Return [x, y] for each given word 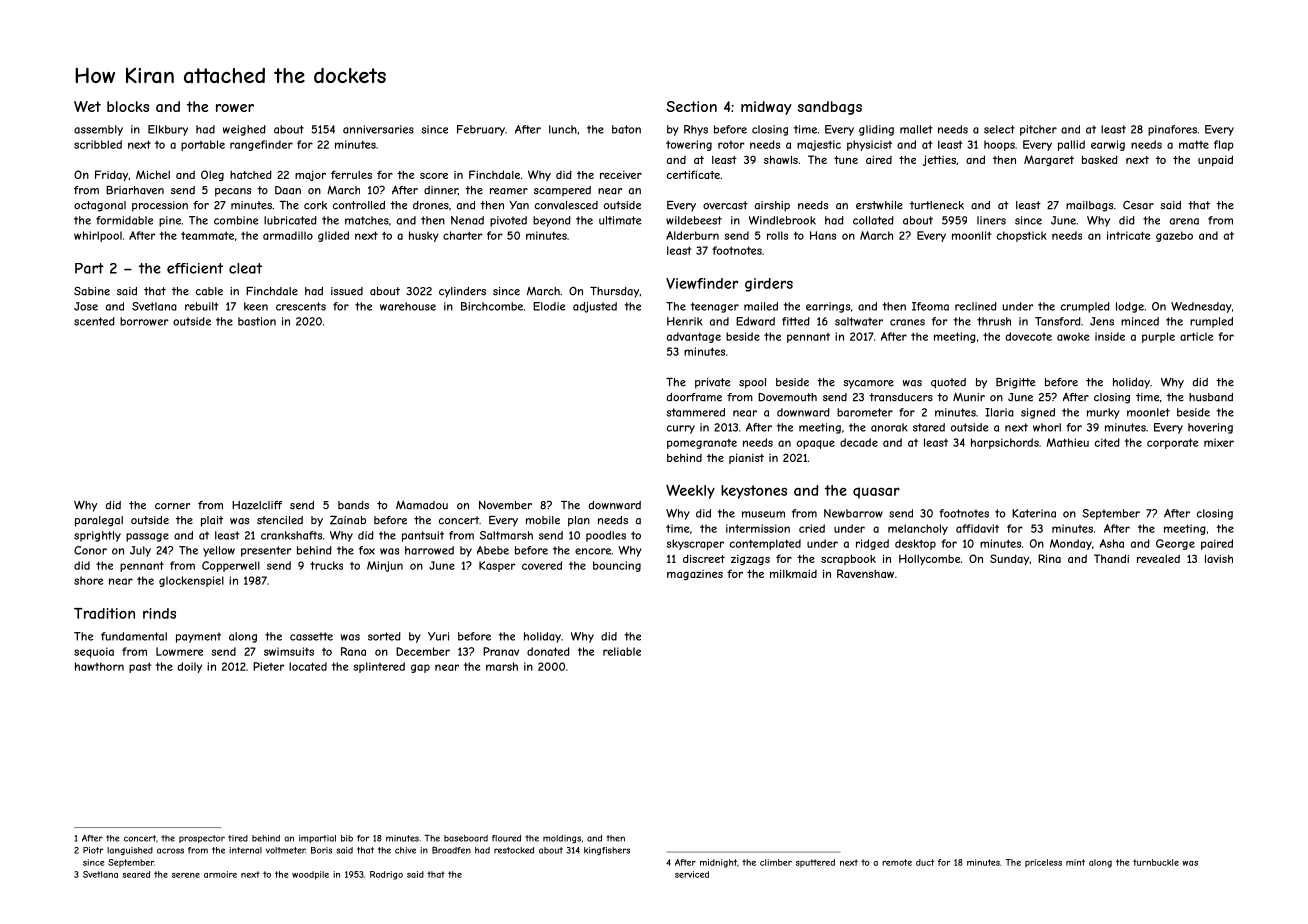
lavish [1219, 558]
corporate [1173, 443]
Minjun [385, 566]
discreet [704, 558]
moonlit [972, 235]
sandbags [830, 108]
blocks [128, 106]
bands [353, 505]
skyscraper [695, 544]
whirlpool [98, 236]
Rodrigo [386, 875]
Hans [823, 235]
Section [691, 106]
